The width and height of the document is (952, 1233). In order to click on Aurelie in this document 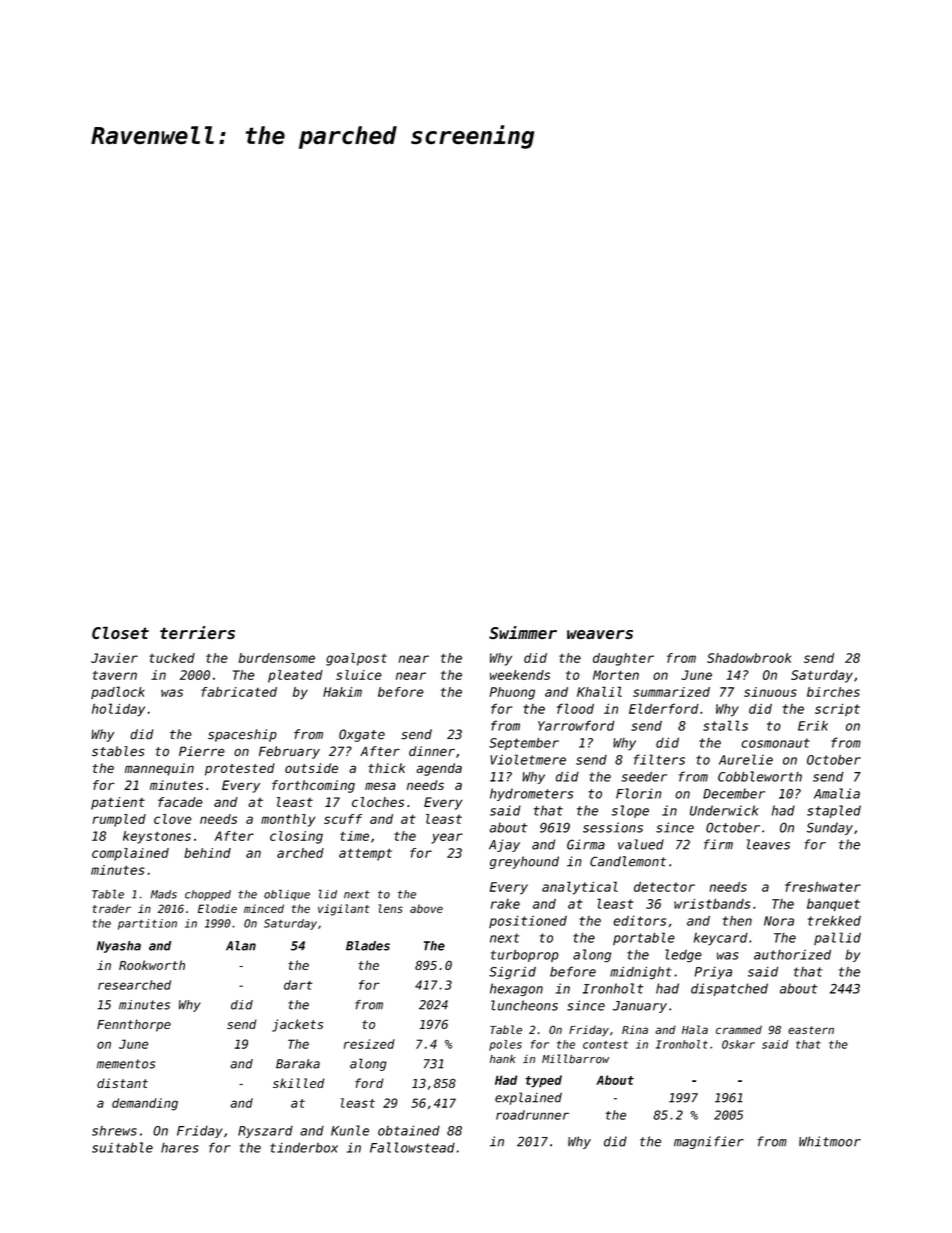, I will do `click(746, 759)`.
